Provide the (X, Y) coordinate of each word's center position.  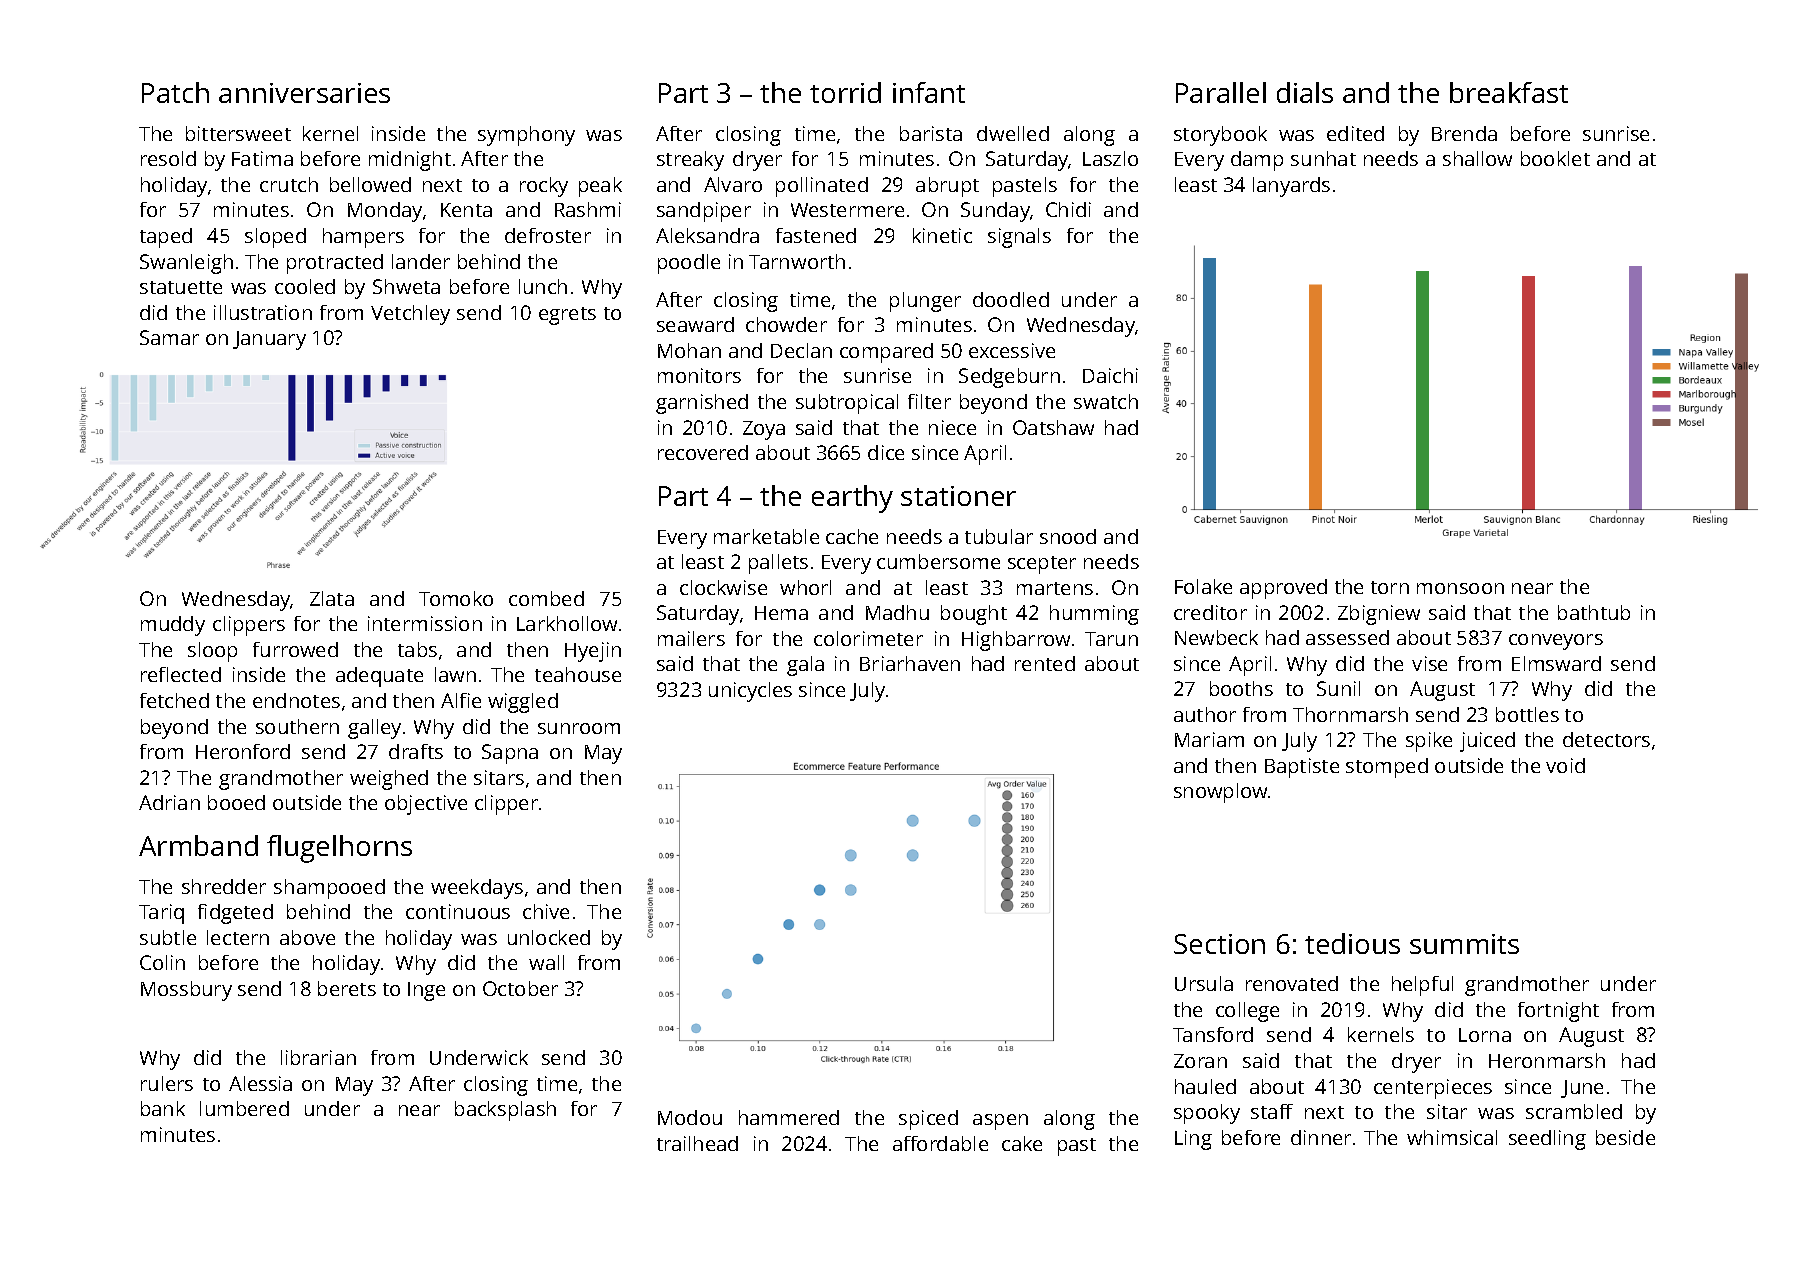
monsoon (1460, 588)
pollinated (822, 187)
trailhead (697, 1143)
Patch (175, 92)
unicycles (750, 692)
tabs (417, 649)
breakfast (1509, 92)
